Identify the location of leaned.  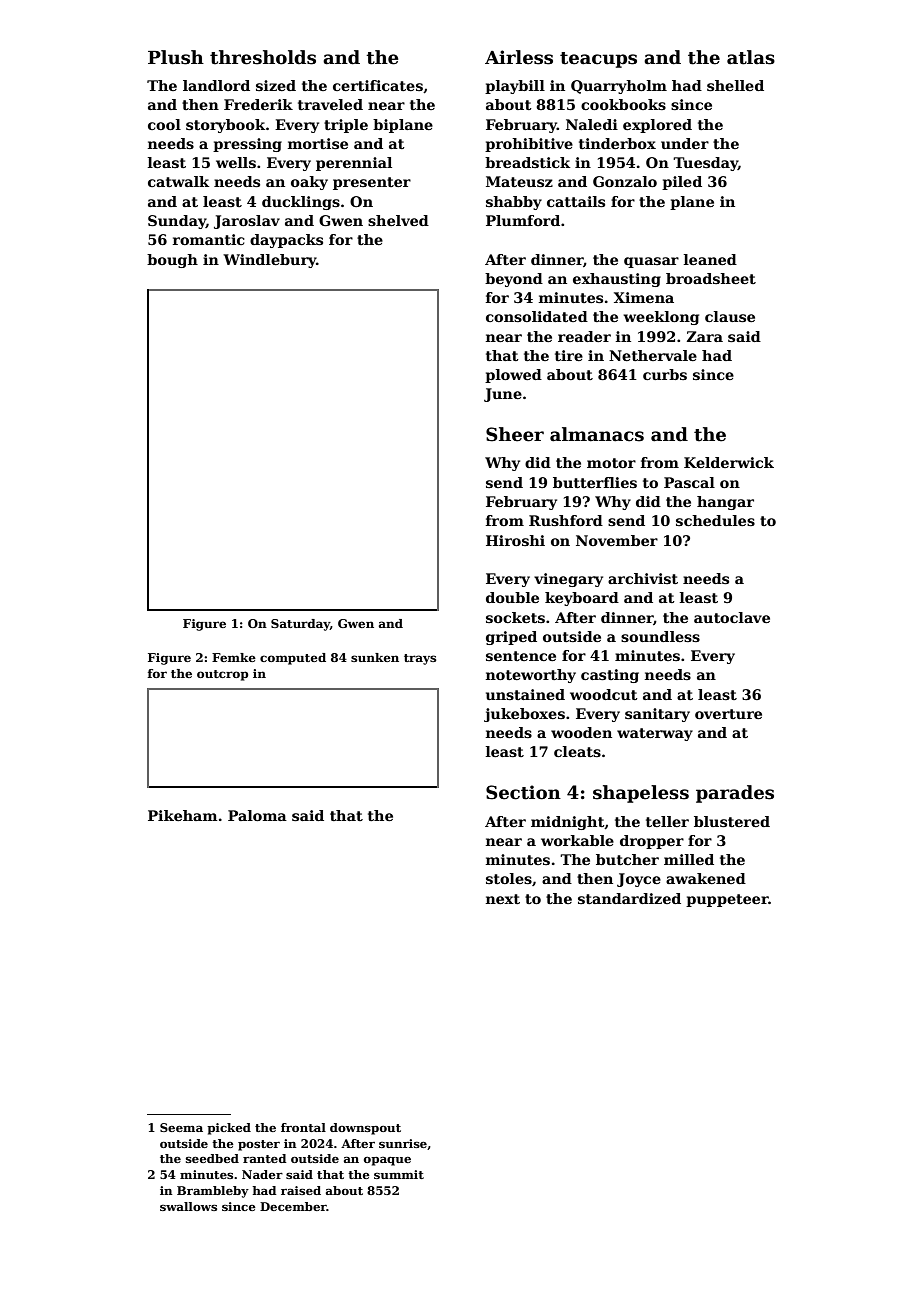
(710, 259).
